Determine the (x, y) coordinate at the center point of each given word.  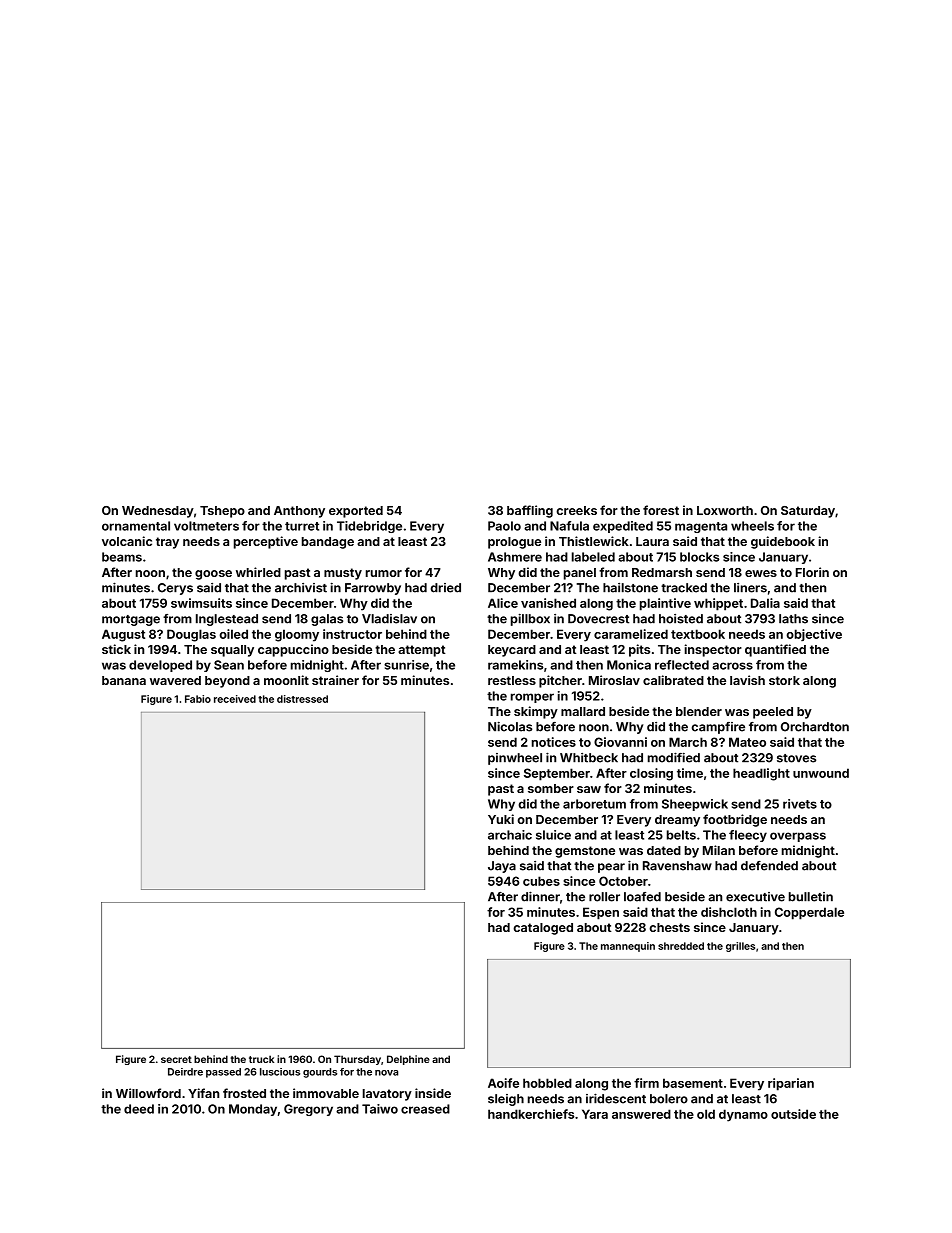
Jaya (502, 867)
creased (425, 1109)
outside (793, 1114)
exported (356, 512)
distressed (302, 699)
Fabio (198, 699)
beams (122, 557)
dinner (540, 896)
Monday (253, 1110)
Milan (719, 850)
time (690, 773)
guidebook (783, 542)
